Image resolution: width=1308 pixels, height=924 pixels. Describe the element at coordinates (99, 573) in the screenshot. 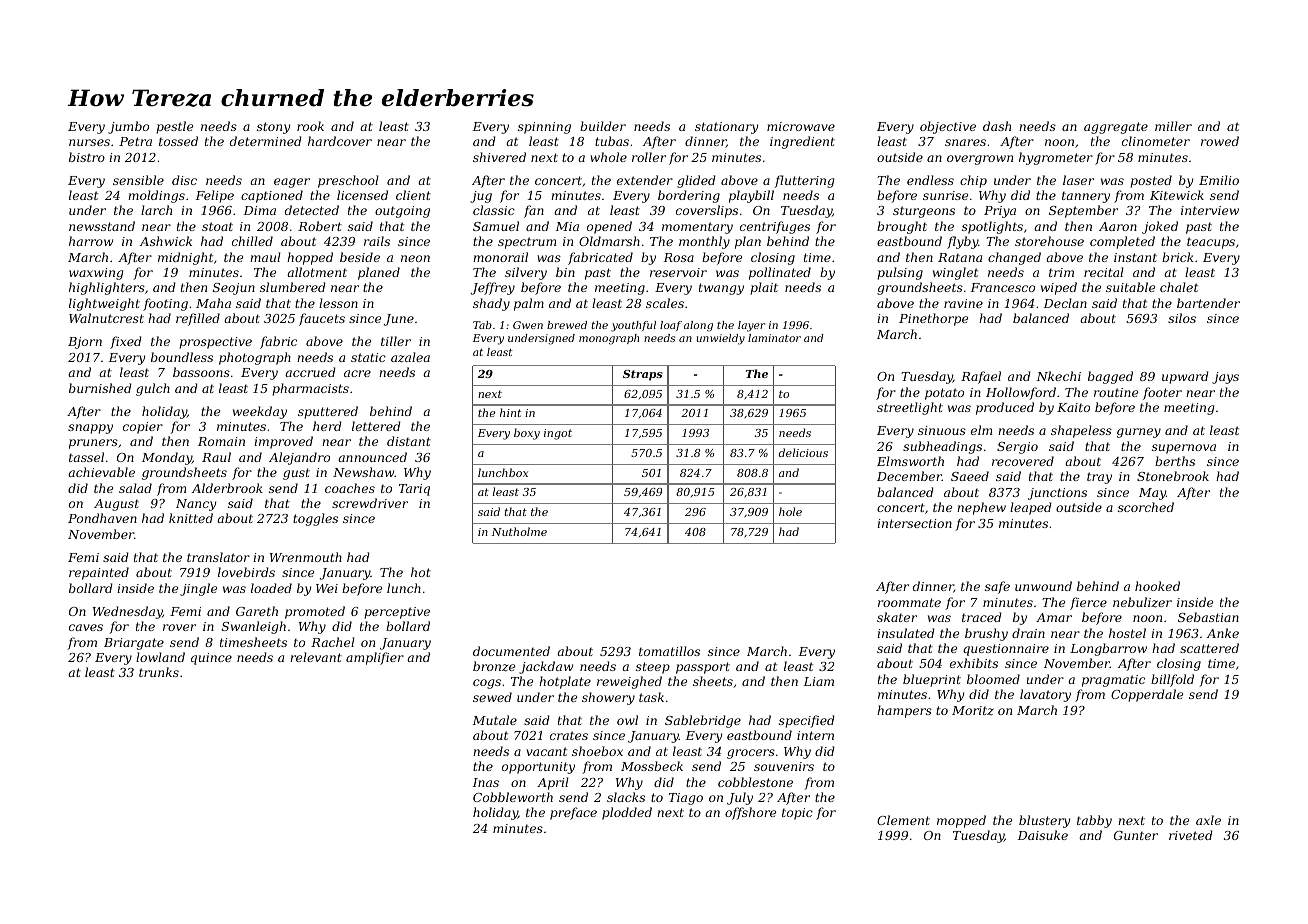

I see `repainted` at that location.
